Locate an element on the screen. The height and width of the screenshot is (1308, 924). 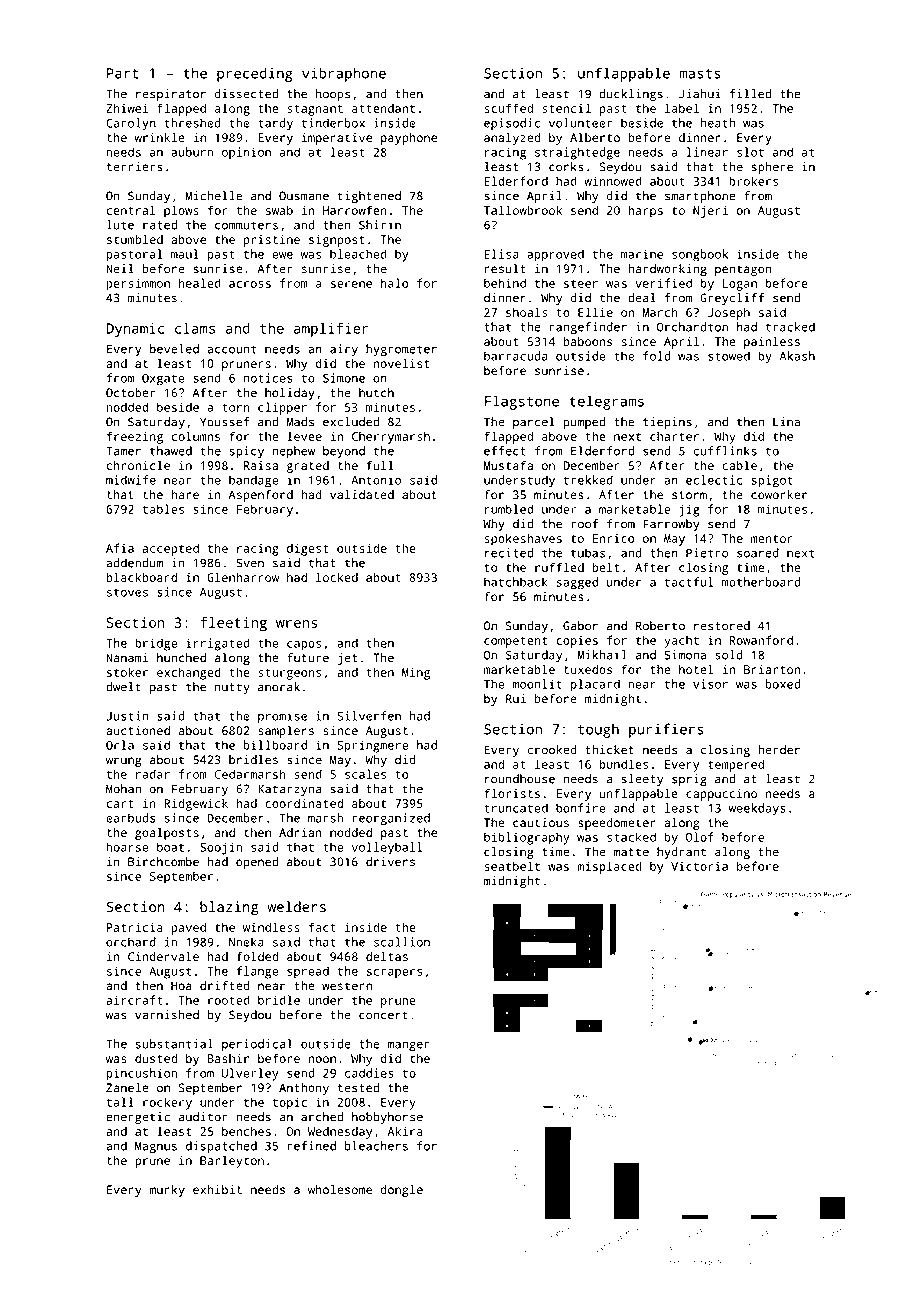
dispatched is located at coordinates (221, 1147).
